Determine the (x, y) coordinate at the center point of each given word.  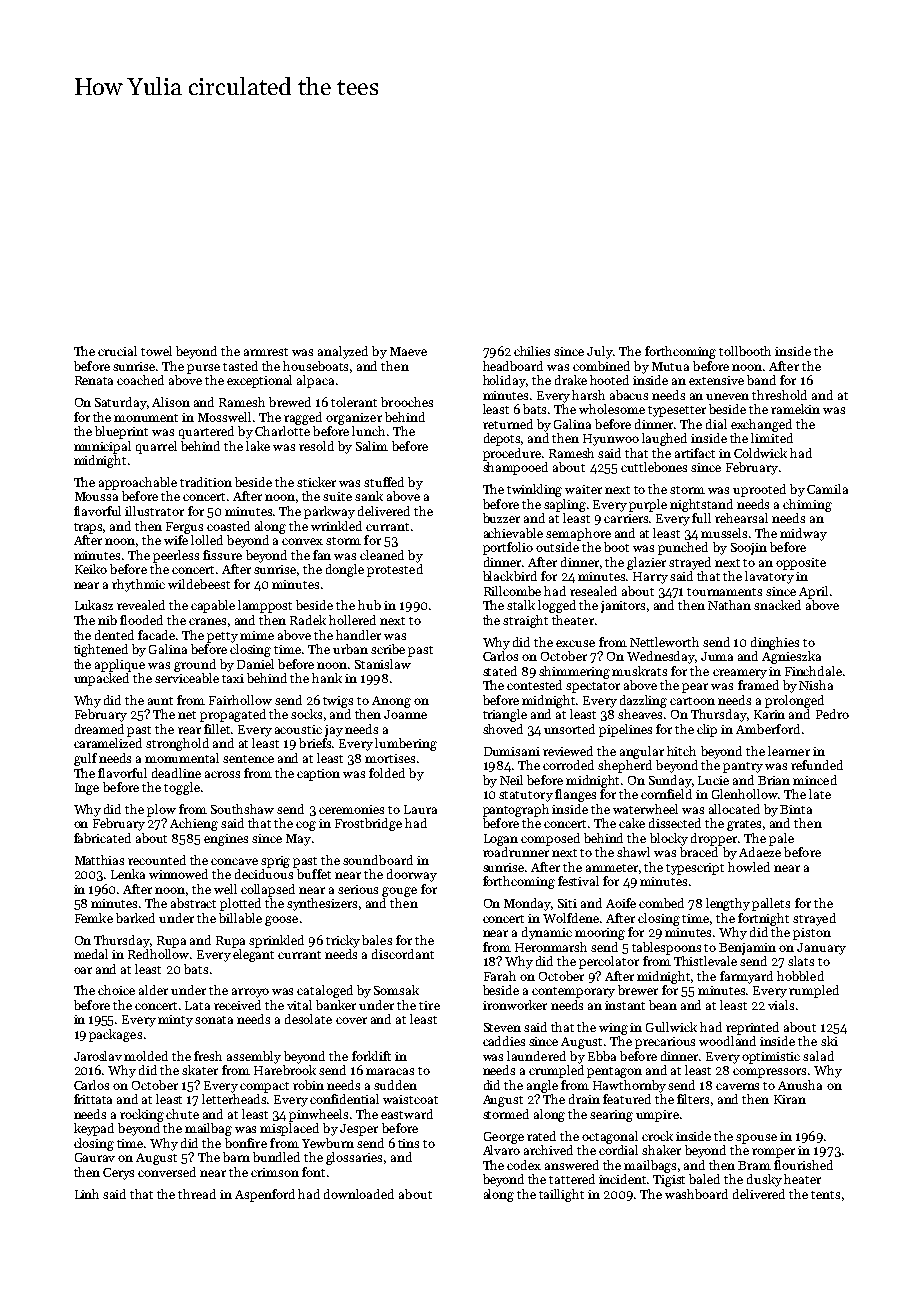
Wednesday (661, 657)
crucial (117, 351)
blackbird (510, 576)
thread (197, 1194)
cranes (207, 621)
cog (306, 826)
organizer (354, 419)
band (761, 380)
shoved (503, 729)
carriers (627, 518)
